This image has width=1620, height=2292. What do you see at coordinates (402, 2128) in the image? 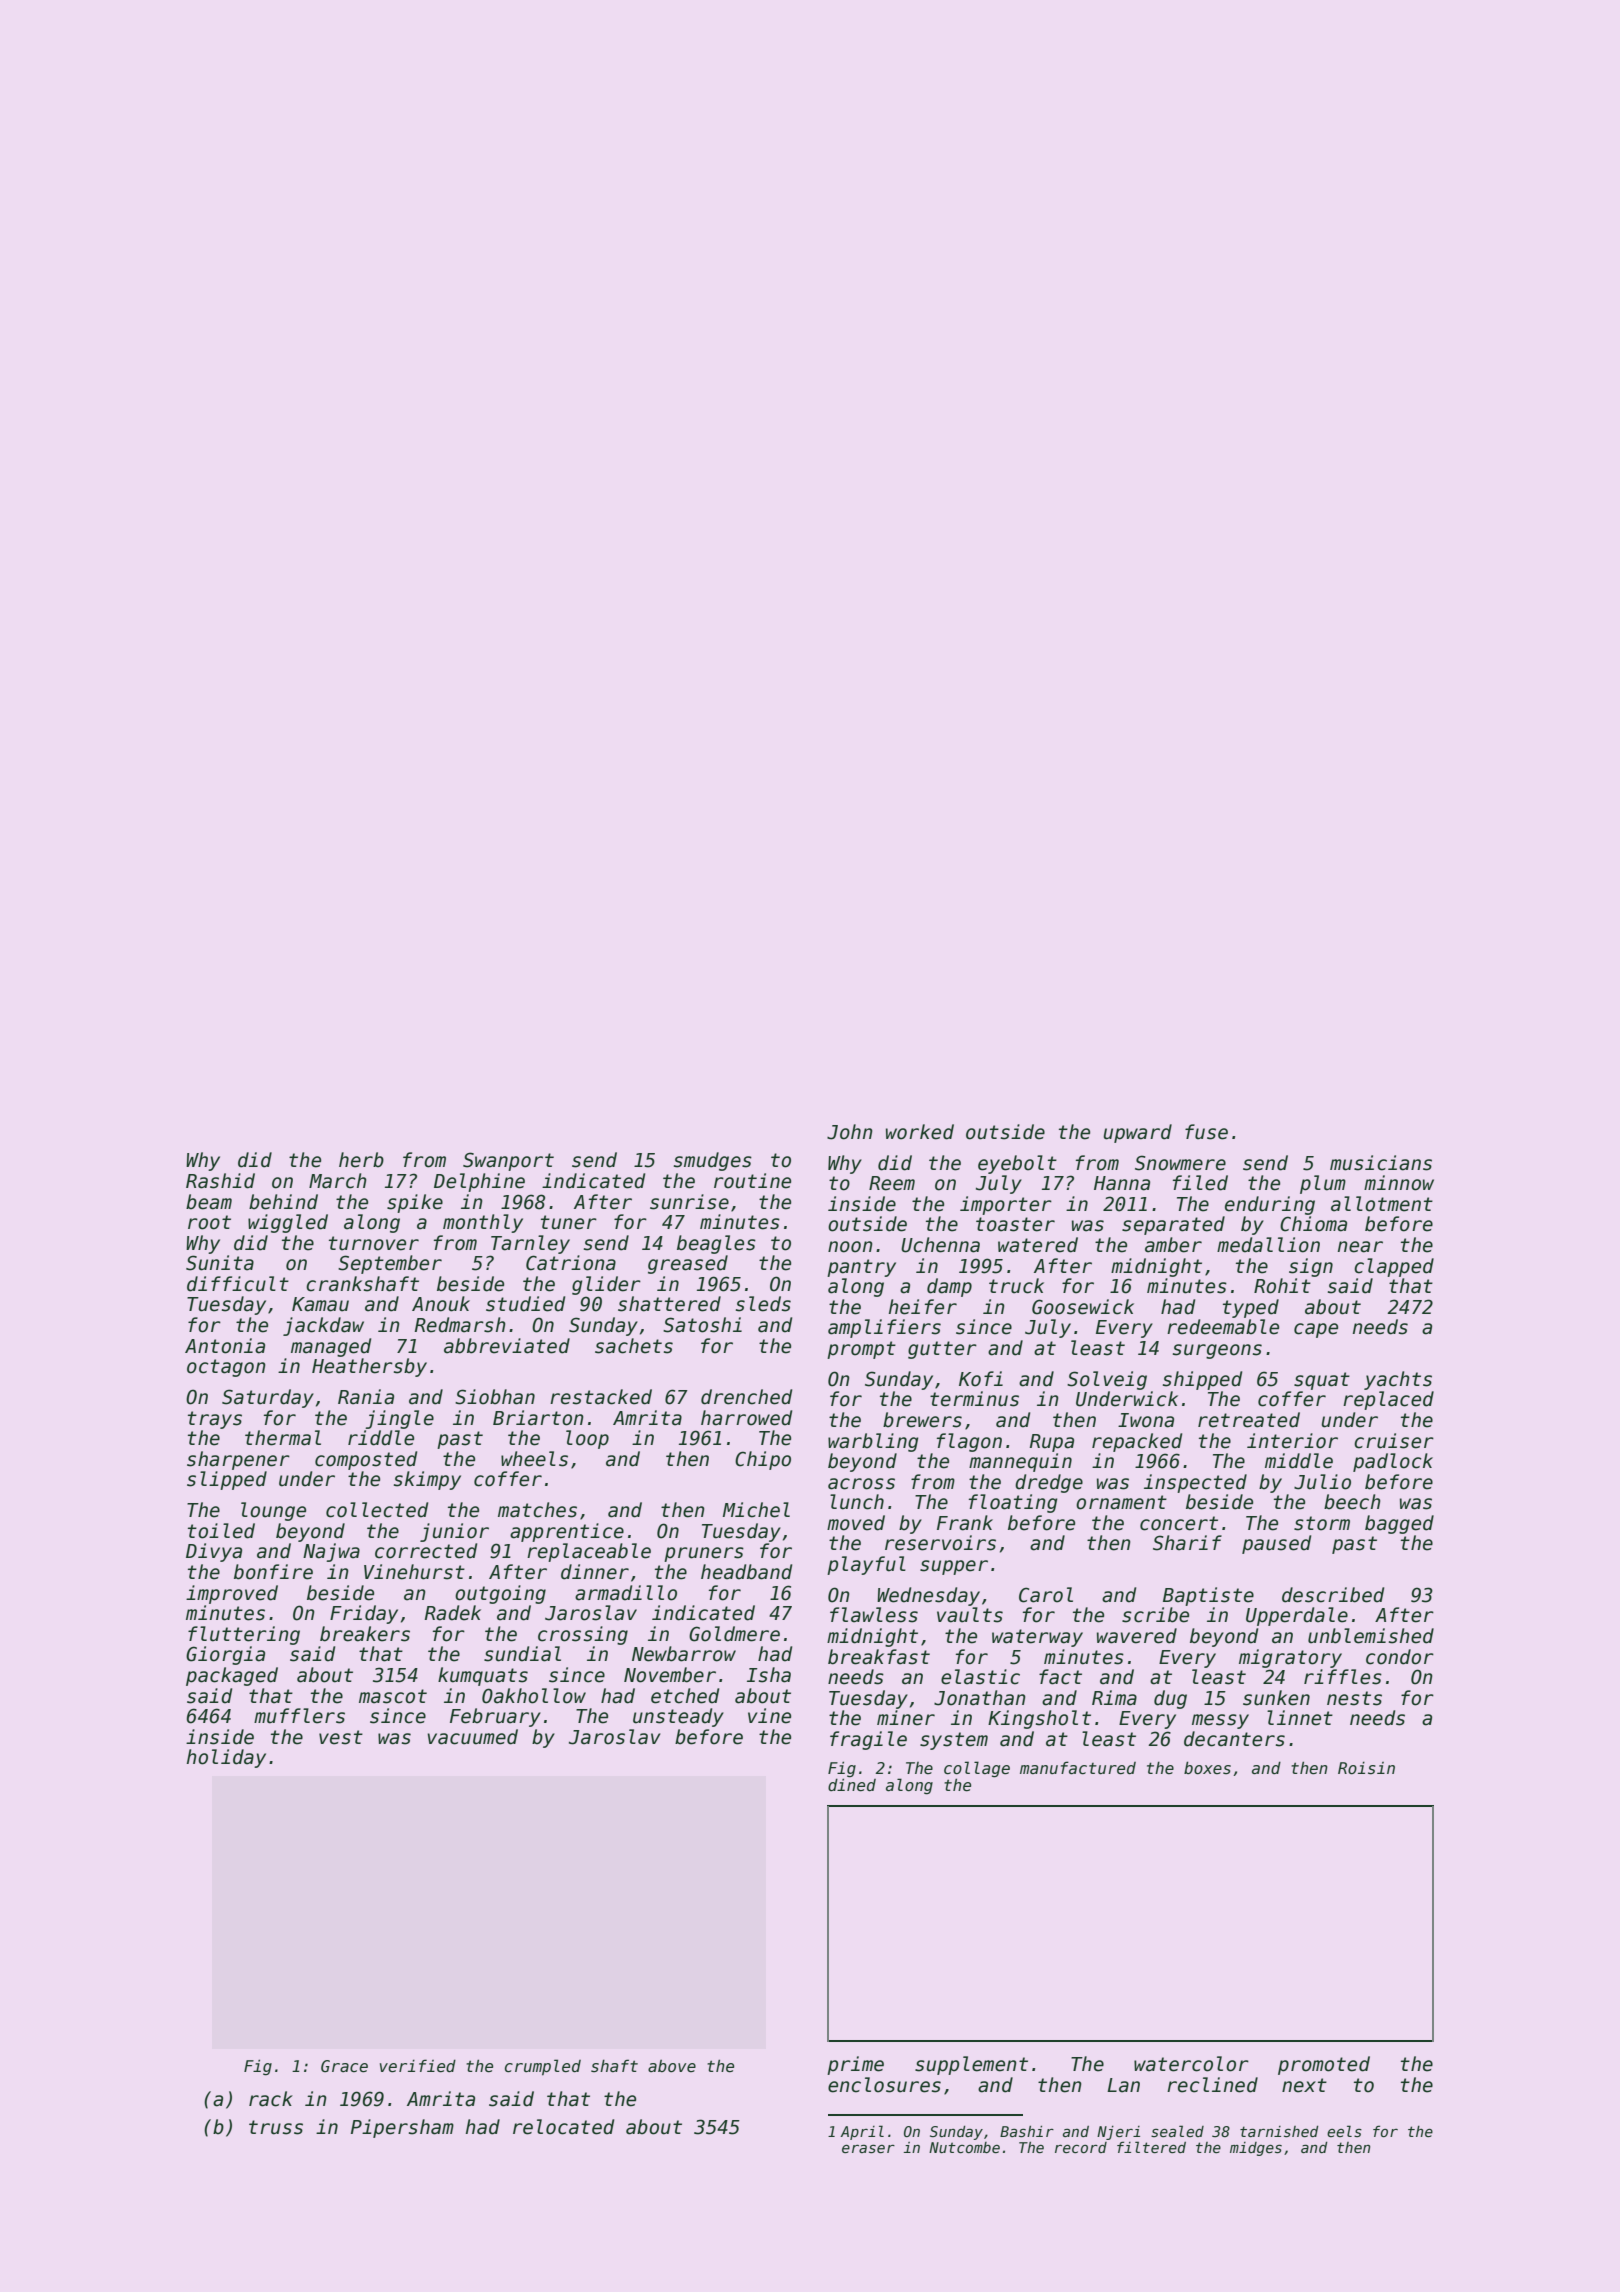
I see `Pipersham` at bounding box center [402, 2128].
